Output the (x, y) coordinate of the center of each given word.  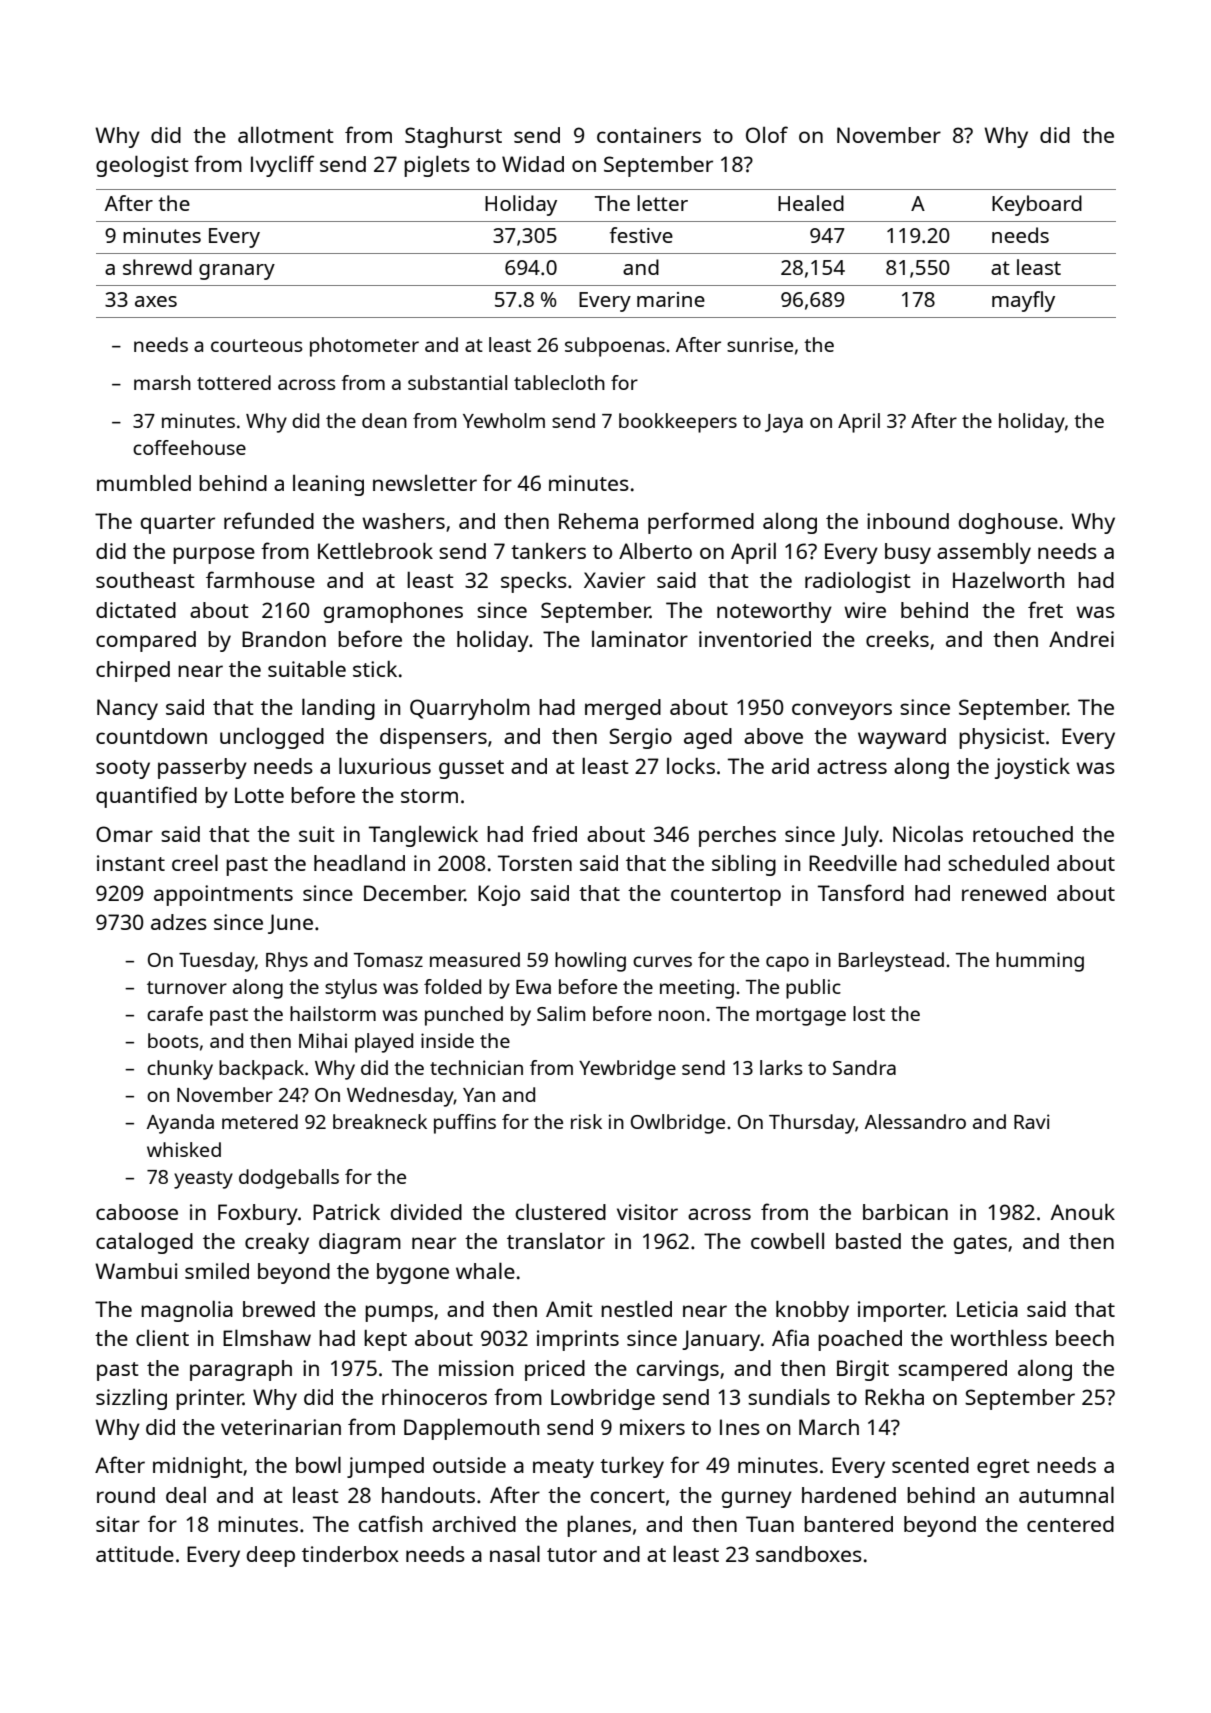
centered (1070, 1524)
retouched (1023, 834)
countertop (726, 896)
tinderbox (350, 1554)
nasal (515, 1553)
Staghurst (453, 137)
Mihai (323, 1040)
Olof (767, 134)
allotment (286, 134)
